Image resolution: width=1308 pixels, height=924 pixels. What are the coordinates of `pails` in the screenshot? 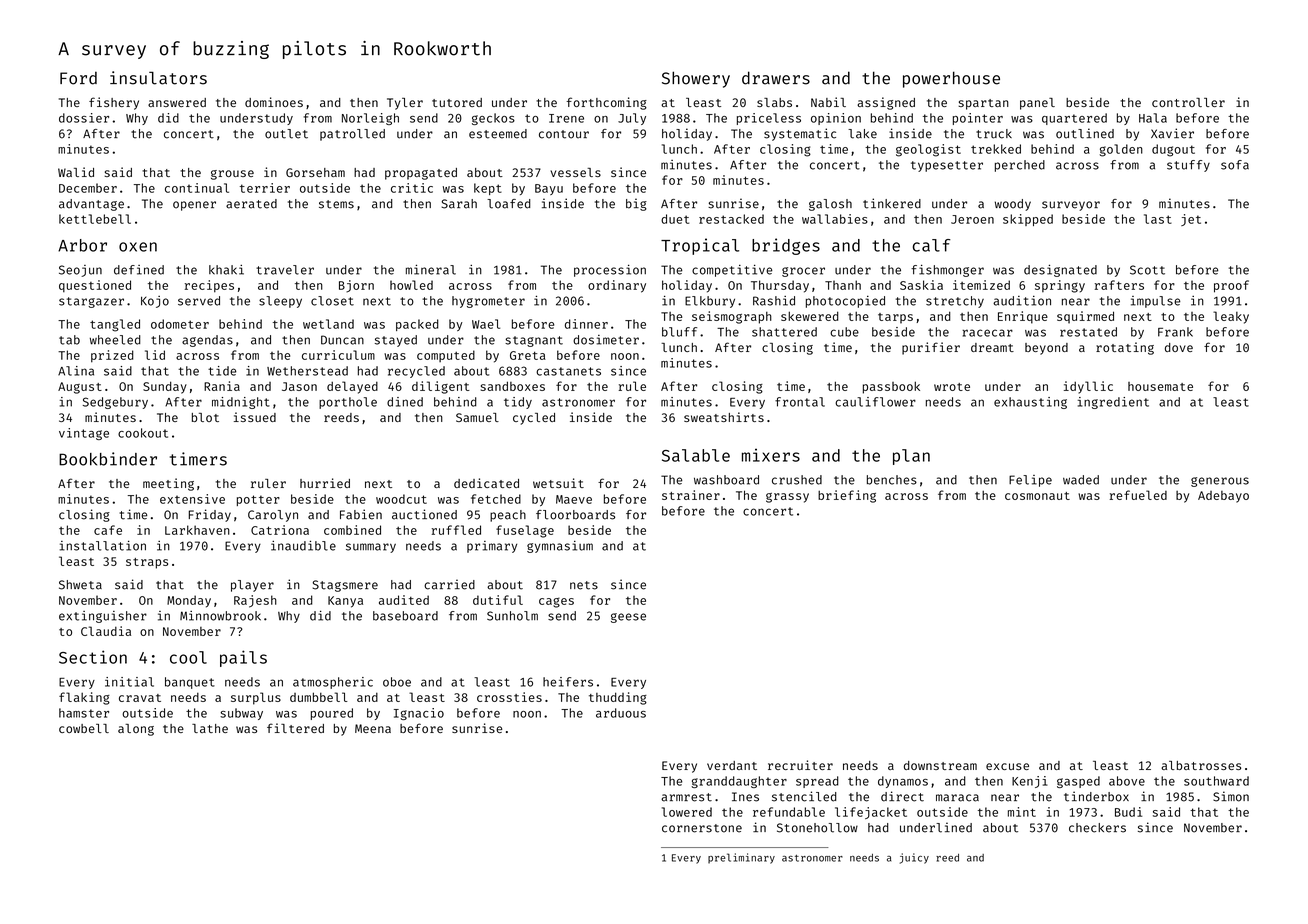 It's located at (243, 658).
